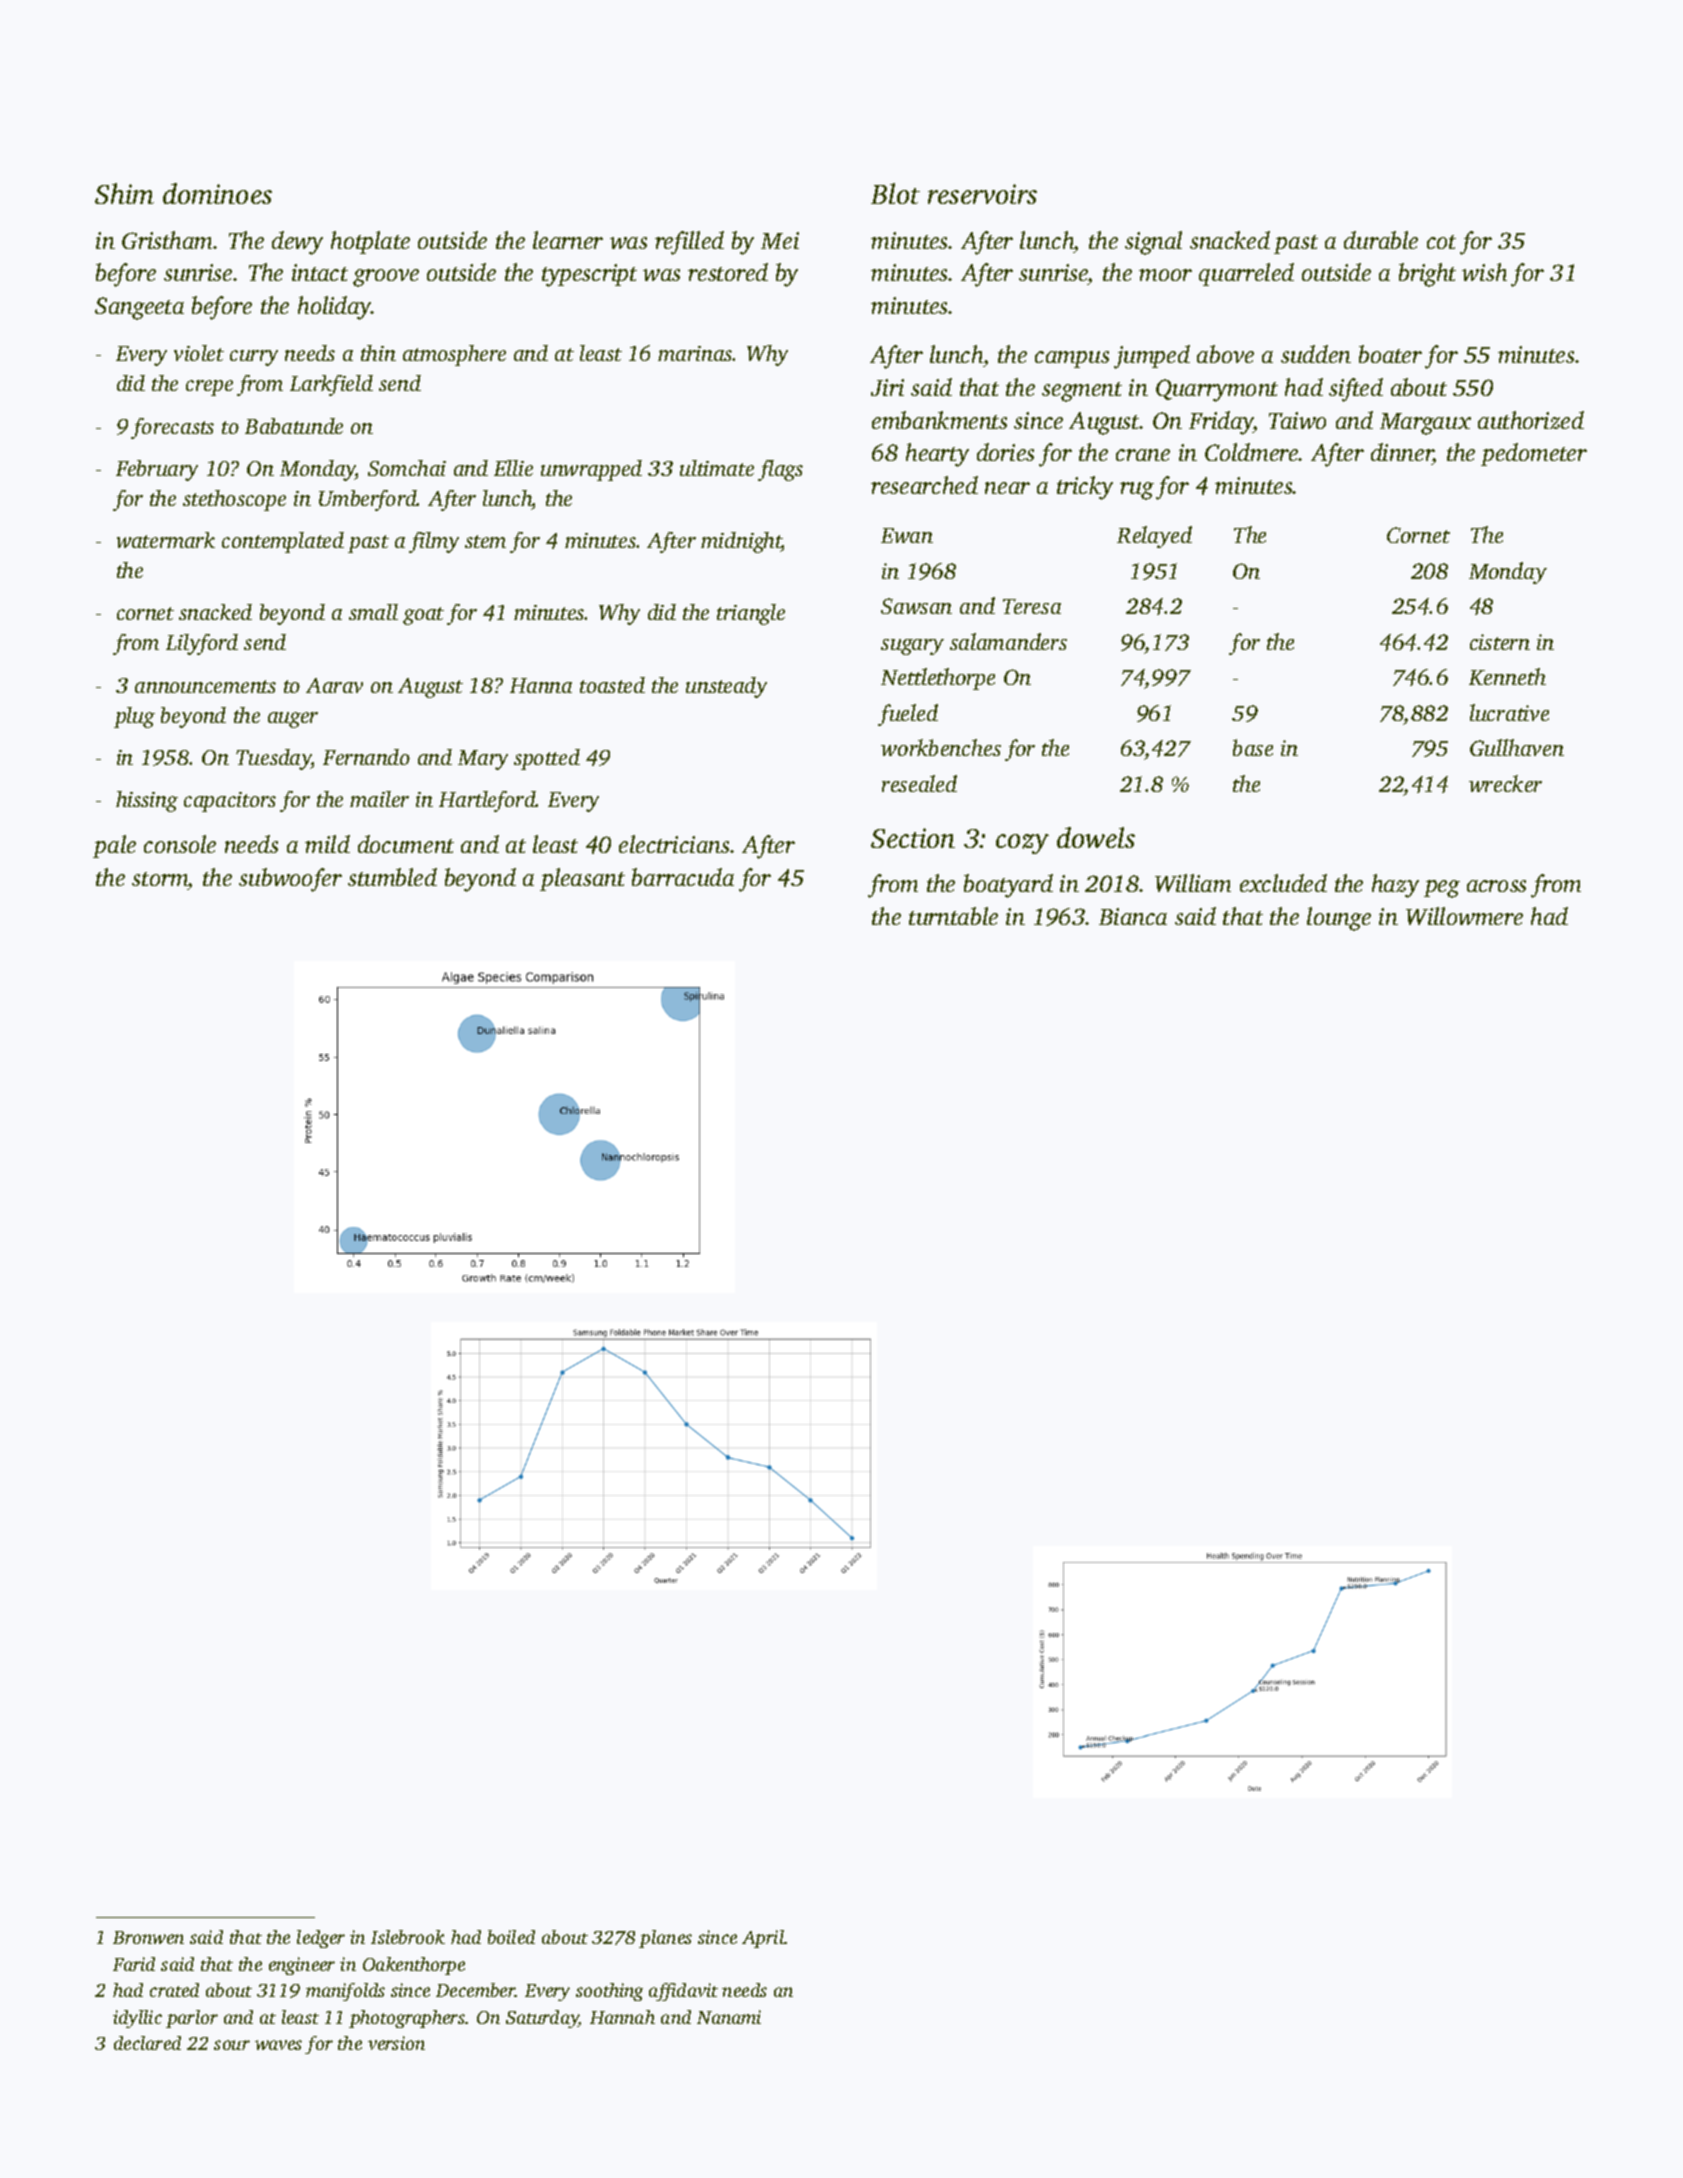 This screenshot has width=1683, height=2178. Describe the element at coordinates (683, 877) in the screenshot. I see `barracuda` at that location.
